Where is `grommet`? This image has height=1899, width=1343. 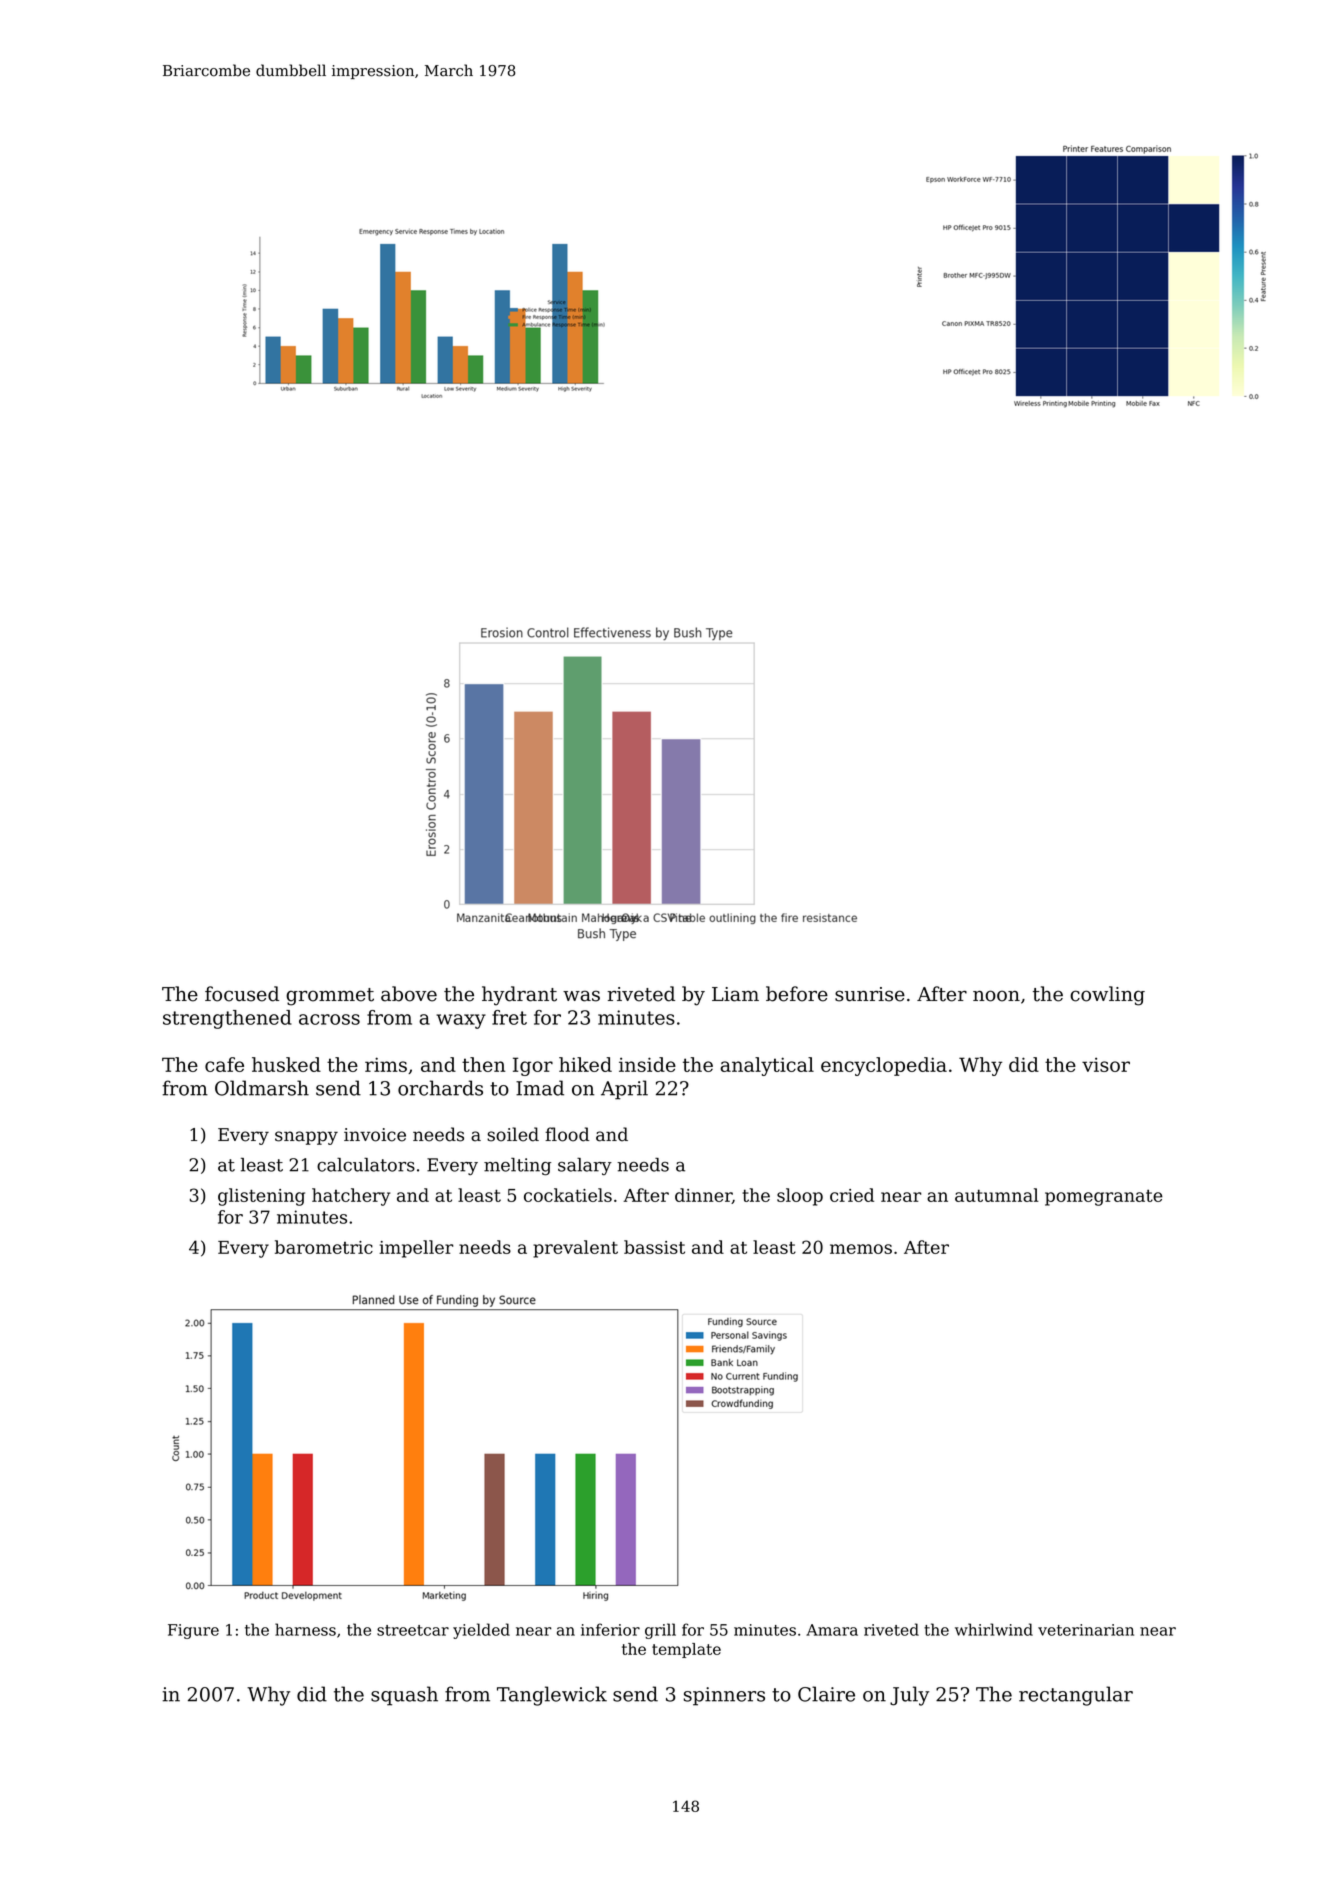
grommet is located at coordinates (330, 997).
